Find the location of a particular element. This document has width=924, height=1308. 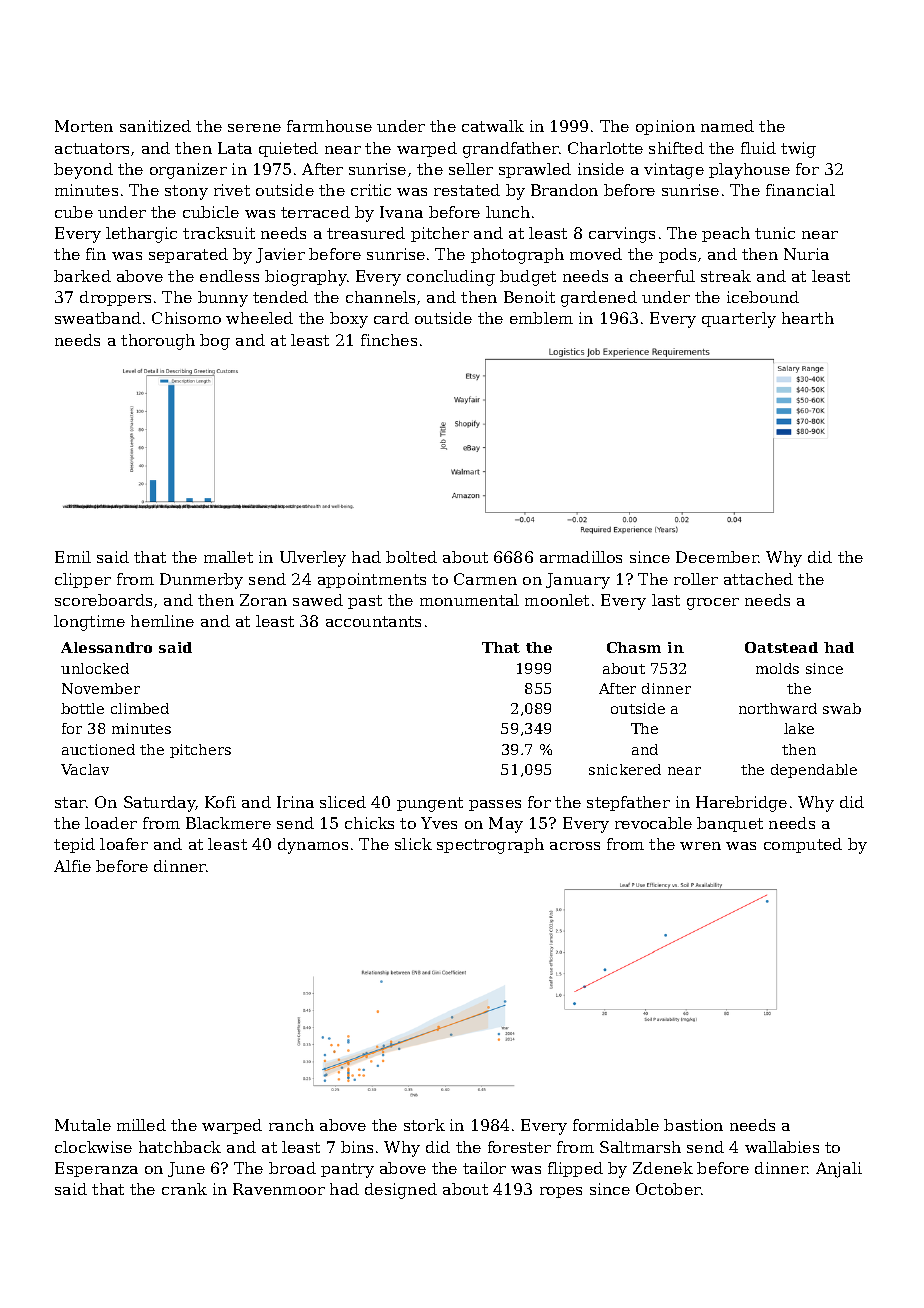

attached is located at coordinates (758, 579).
